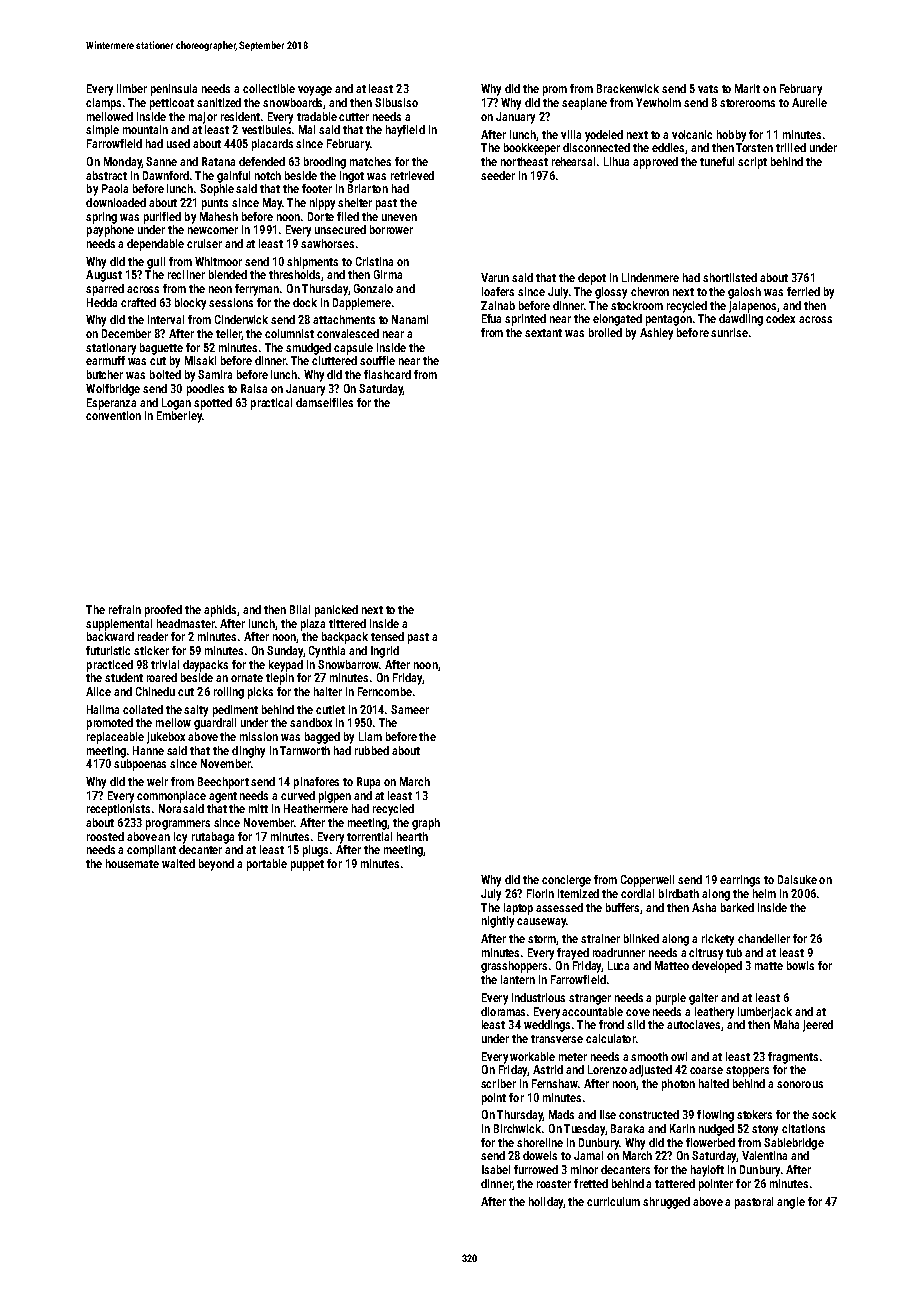 This document has height=1308, width=924. What do you see at coordinates (656, 334) in the document?
I see `Ashley` at bounding box center [656, 334].
